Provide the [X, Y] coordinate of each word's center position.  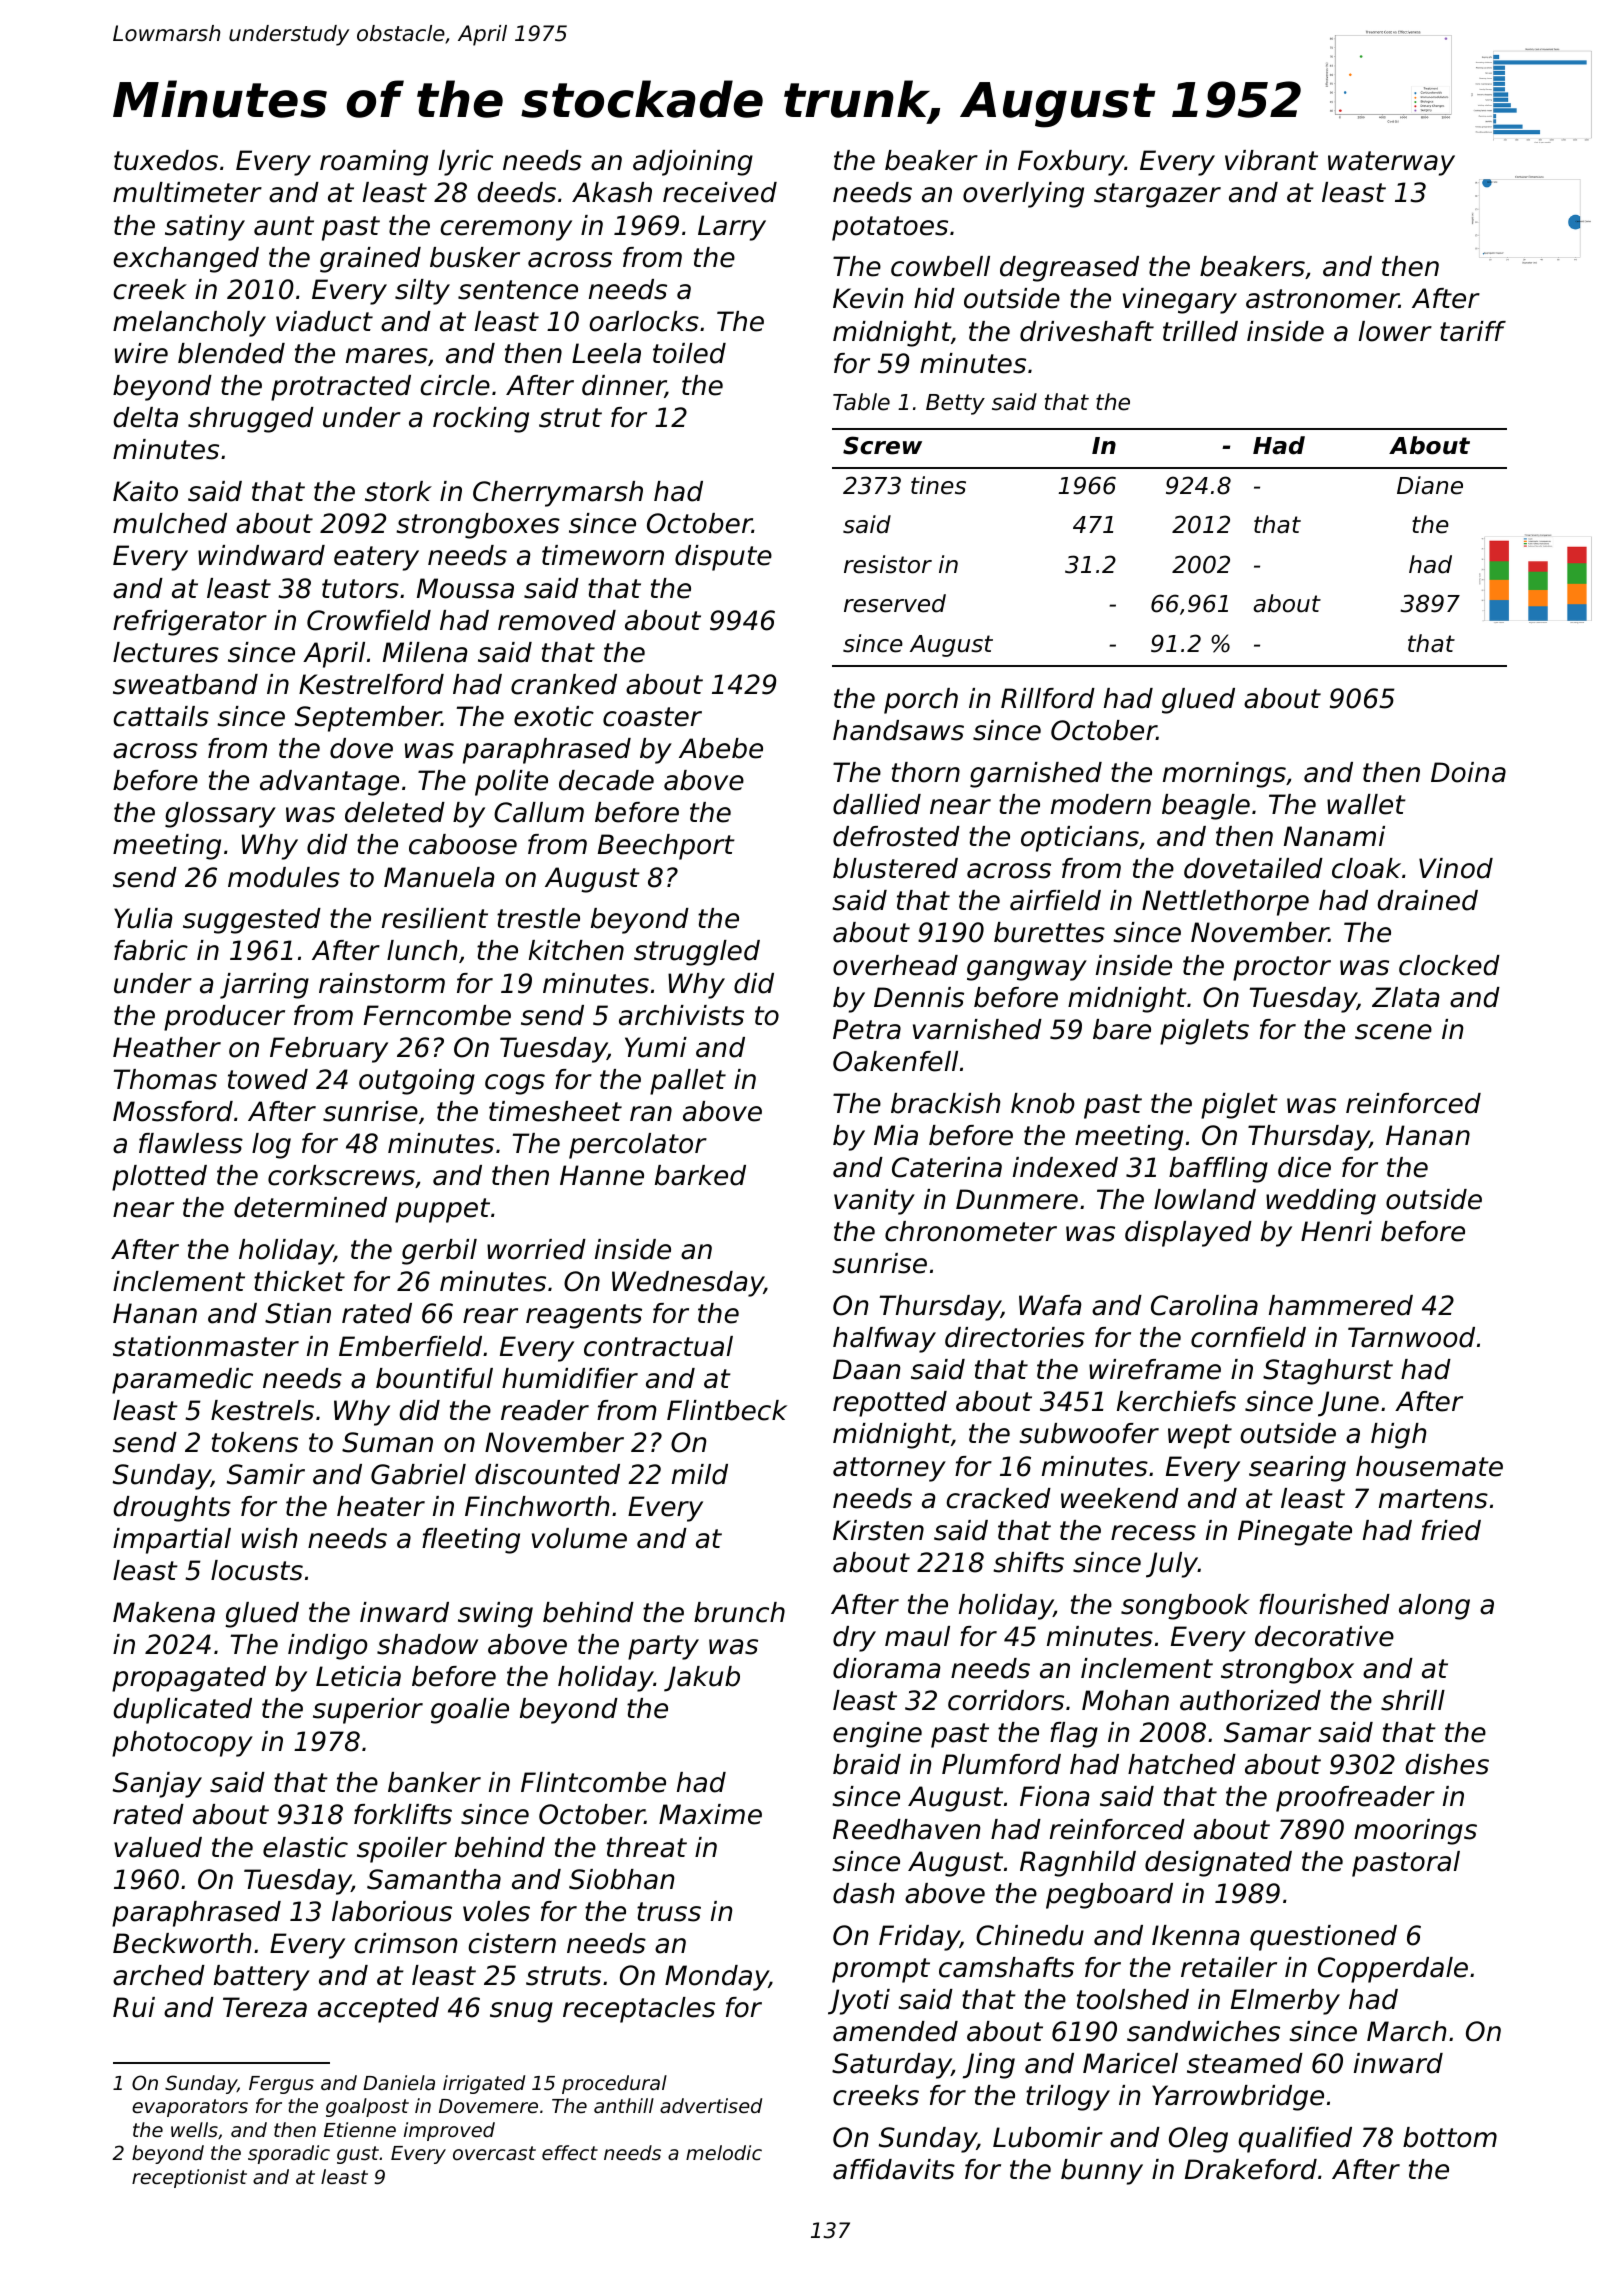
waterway [1391, 163]
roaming [374, 163]
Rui [134, 2007]
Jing [989, 2066]
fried [1451, 1530]
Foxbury [1071, 163]
